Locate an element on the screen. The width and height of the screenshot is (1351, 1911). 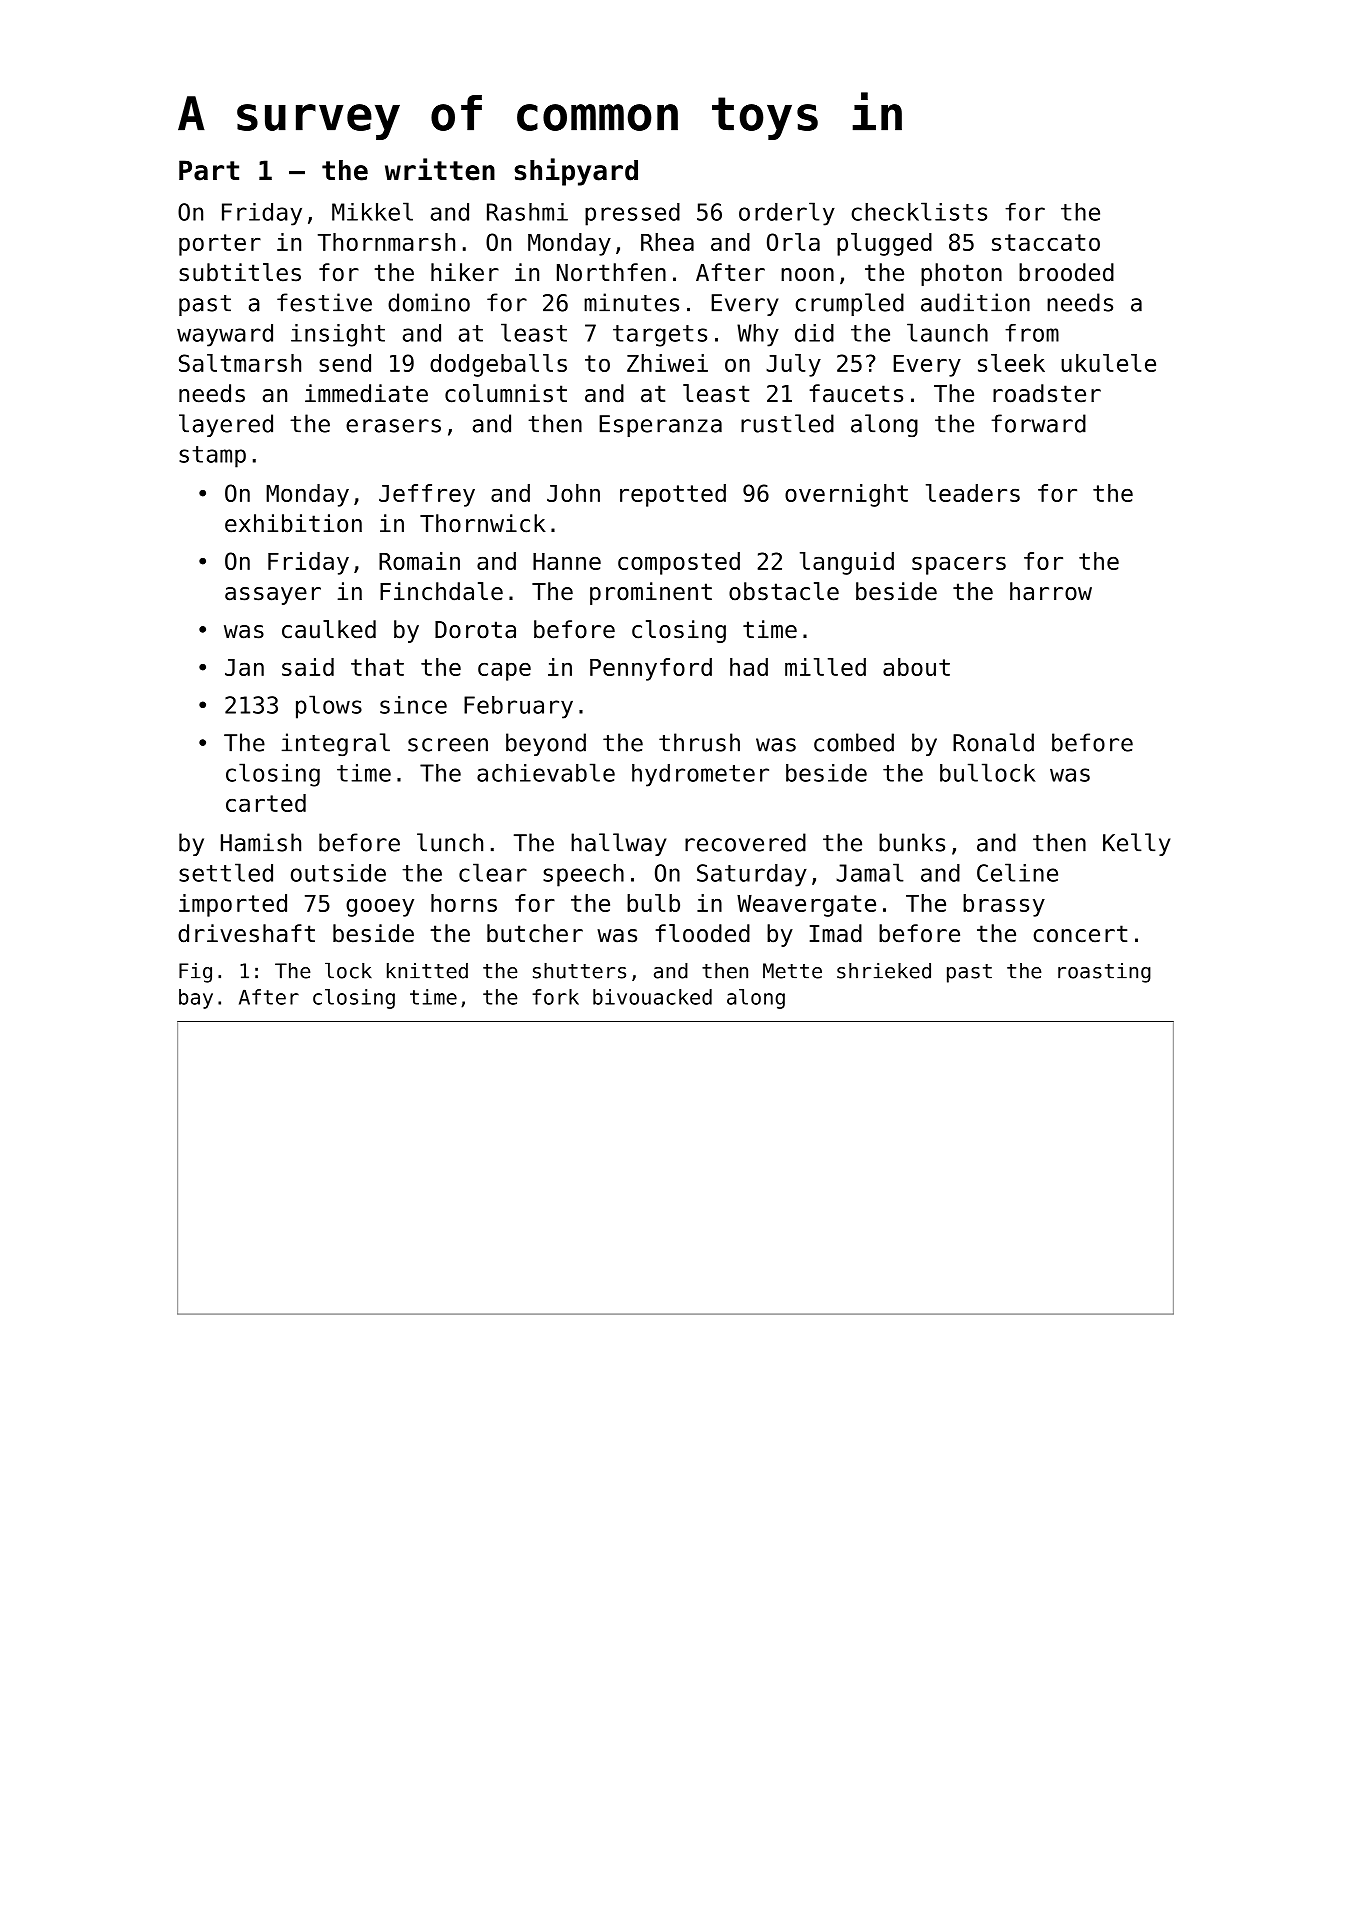
flooded is located at coordinates (702, 933).
